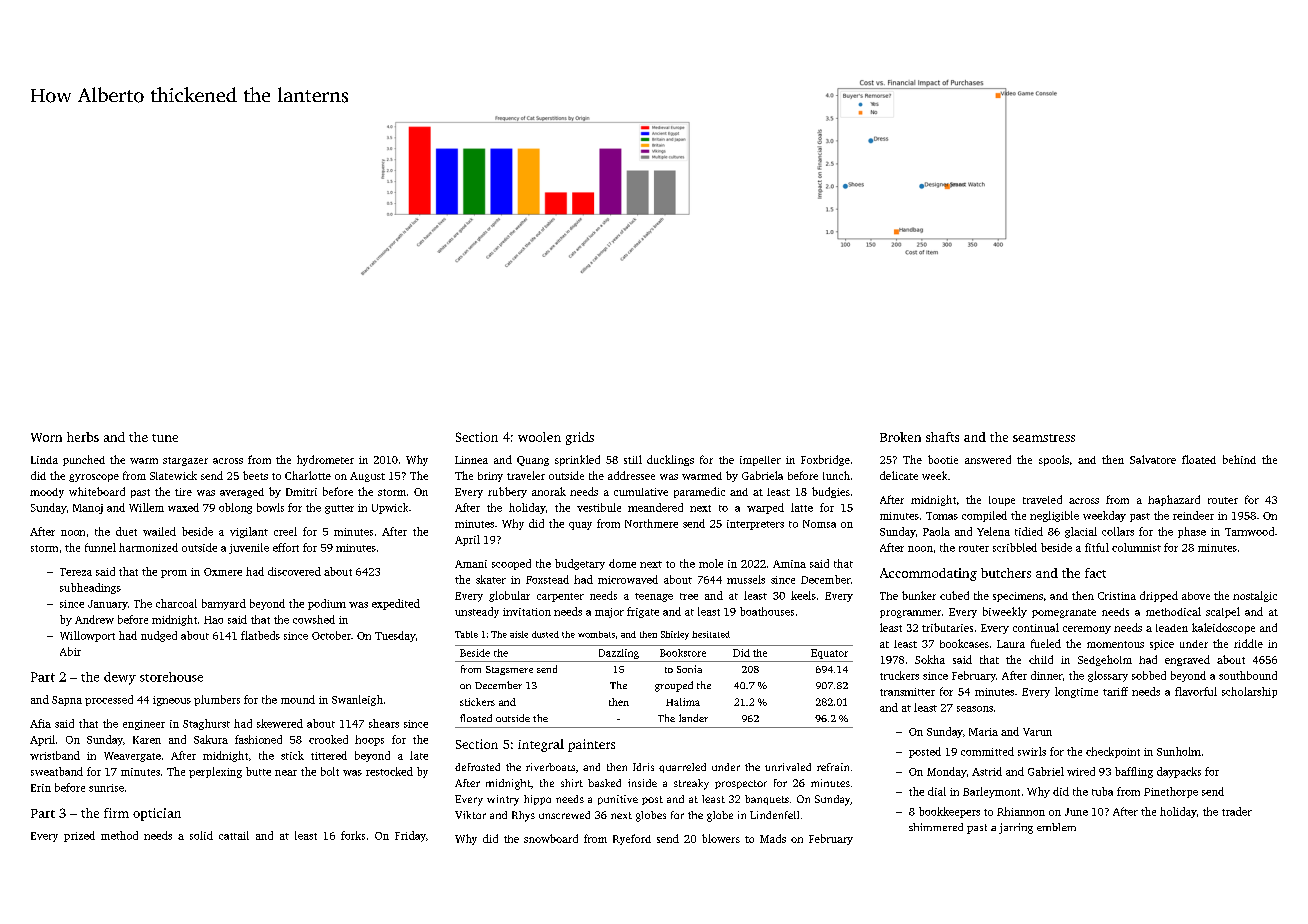 This document has height=924, width=1308. What do you see at coordinates (1115, 691) in the document?
I see `tariff` at bounding box center [1115, 691].
